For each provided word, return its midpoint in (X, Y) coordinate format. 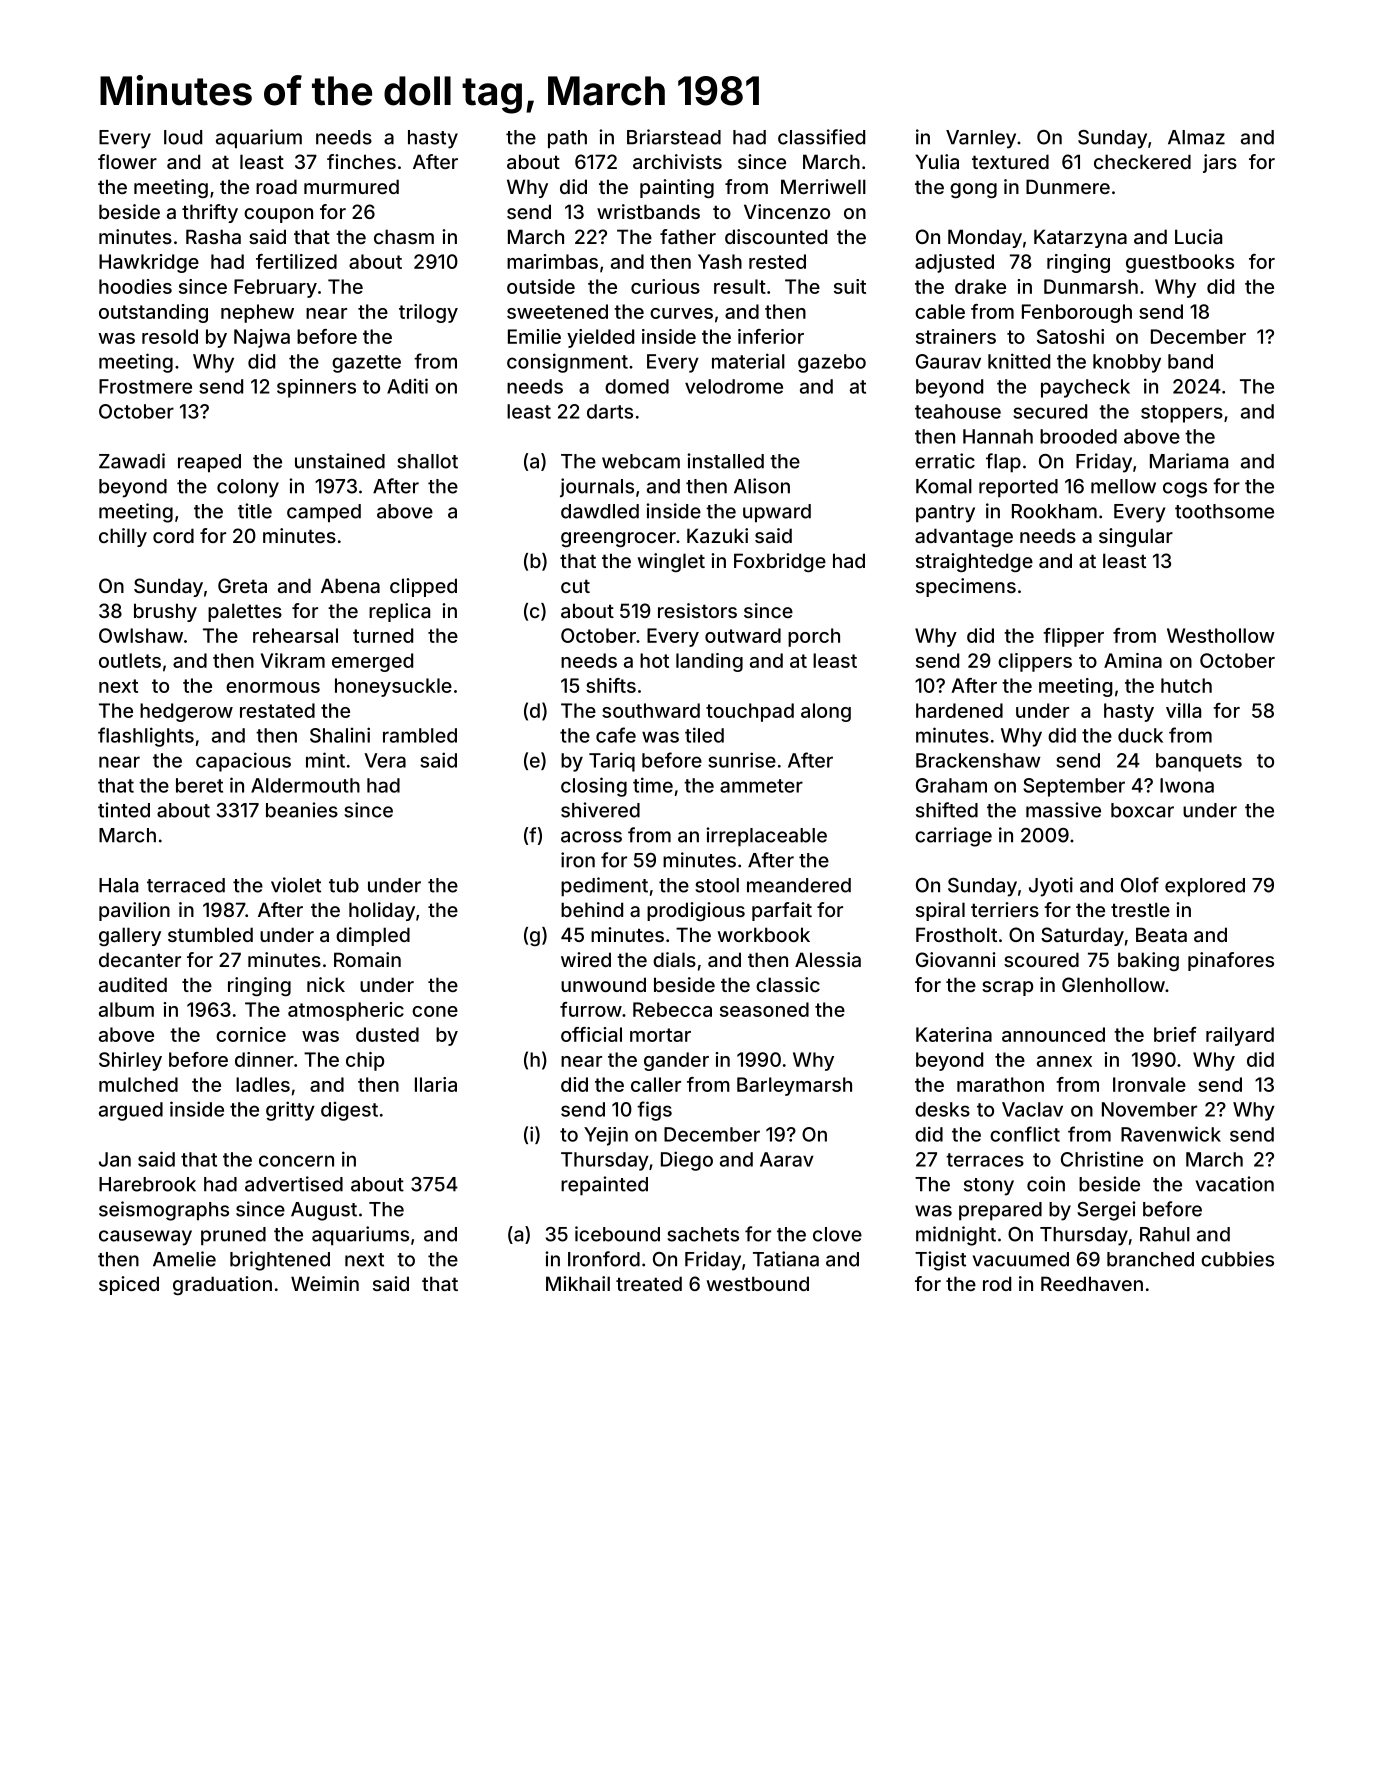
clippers (1035, 662)
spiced (129, 1285)
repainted (604, 1186)
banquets (1199, 762)
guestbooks (1180, 263)
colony (248, 488)
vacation (1235, 1184)
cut (575, 586)
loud (183, 137)
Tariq (612, 762)
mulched (138, 1084)
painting (677, 188)
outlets (130, 660)
